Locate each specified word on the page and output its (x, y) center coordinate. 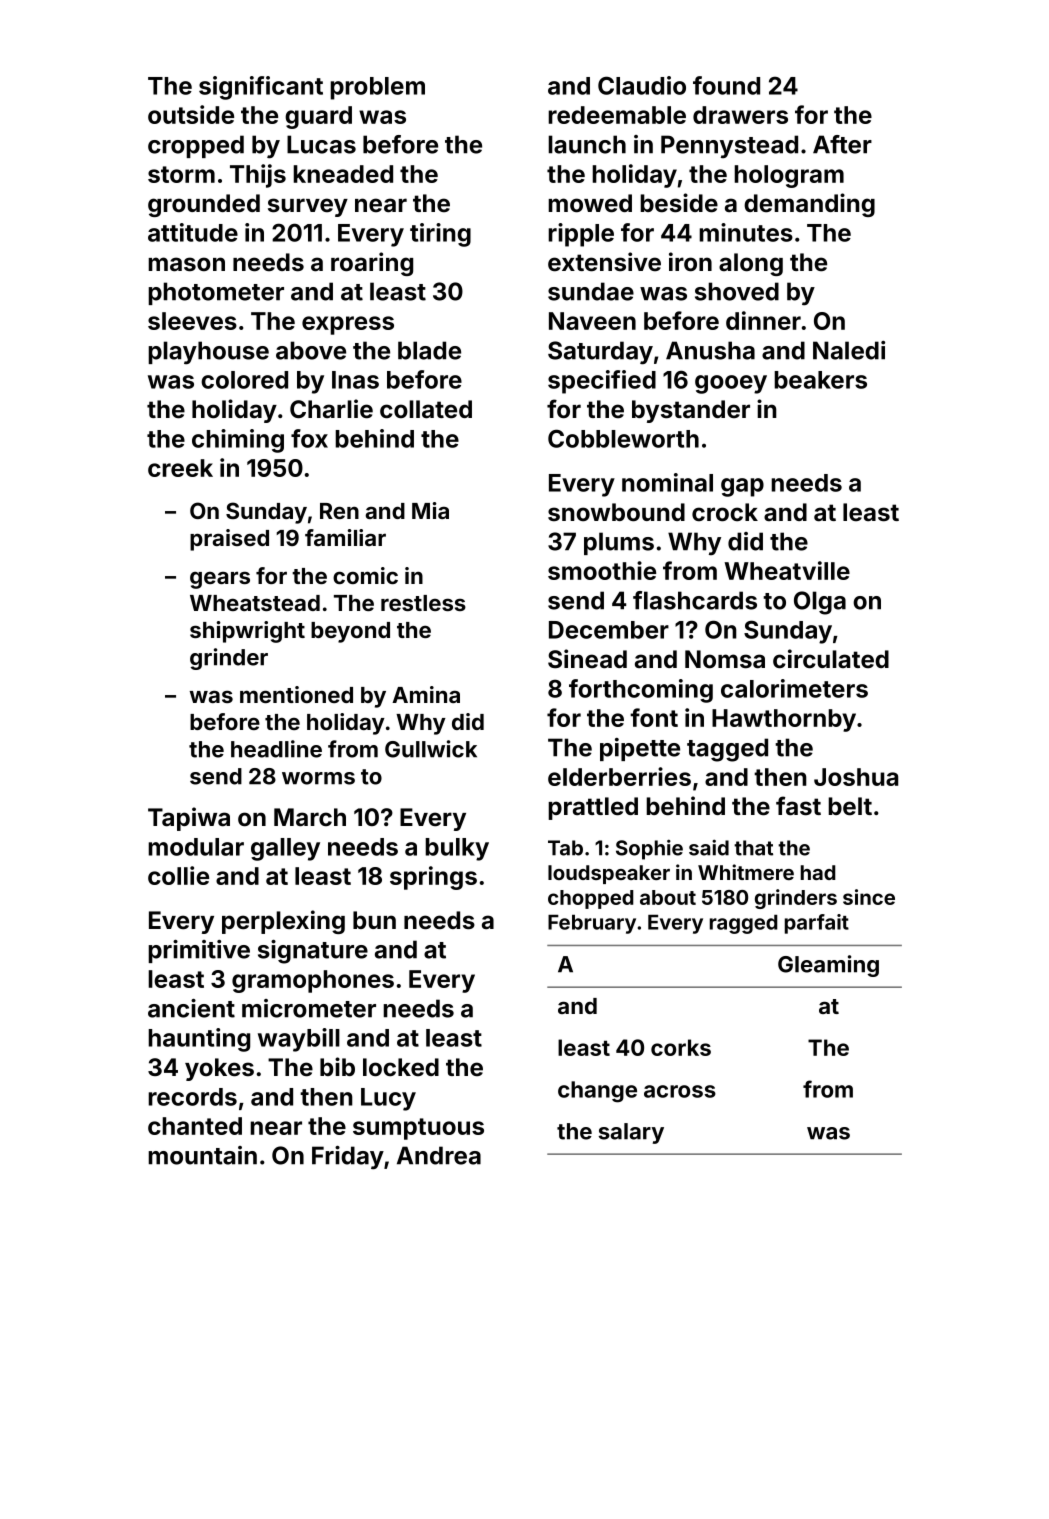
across (680, 1091)
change (597, 1092)
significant (261, 88)
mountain (202, 1155)
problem (377, 88)
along (751, 264)
